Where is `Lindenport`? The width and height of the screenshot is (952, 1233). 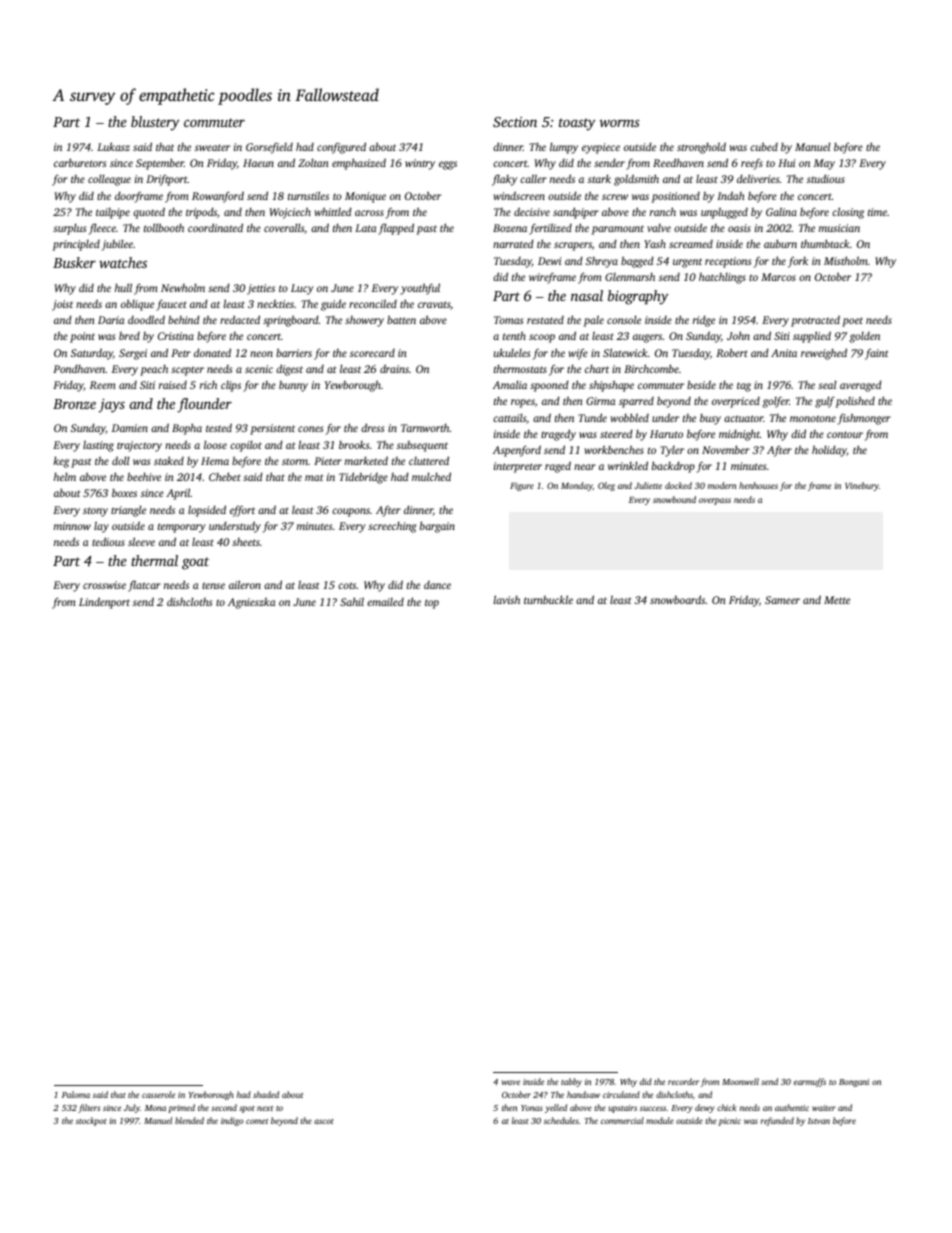 Lindenport is located at coordinates (104, 603).
